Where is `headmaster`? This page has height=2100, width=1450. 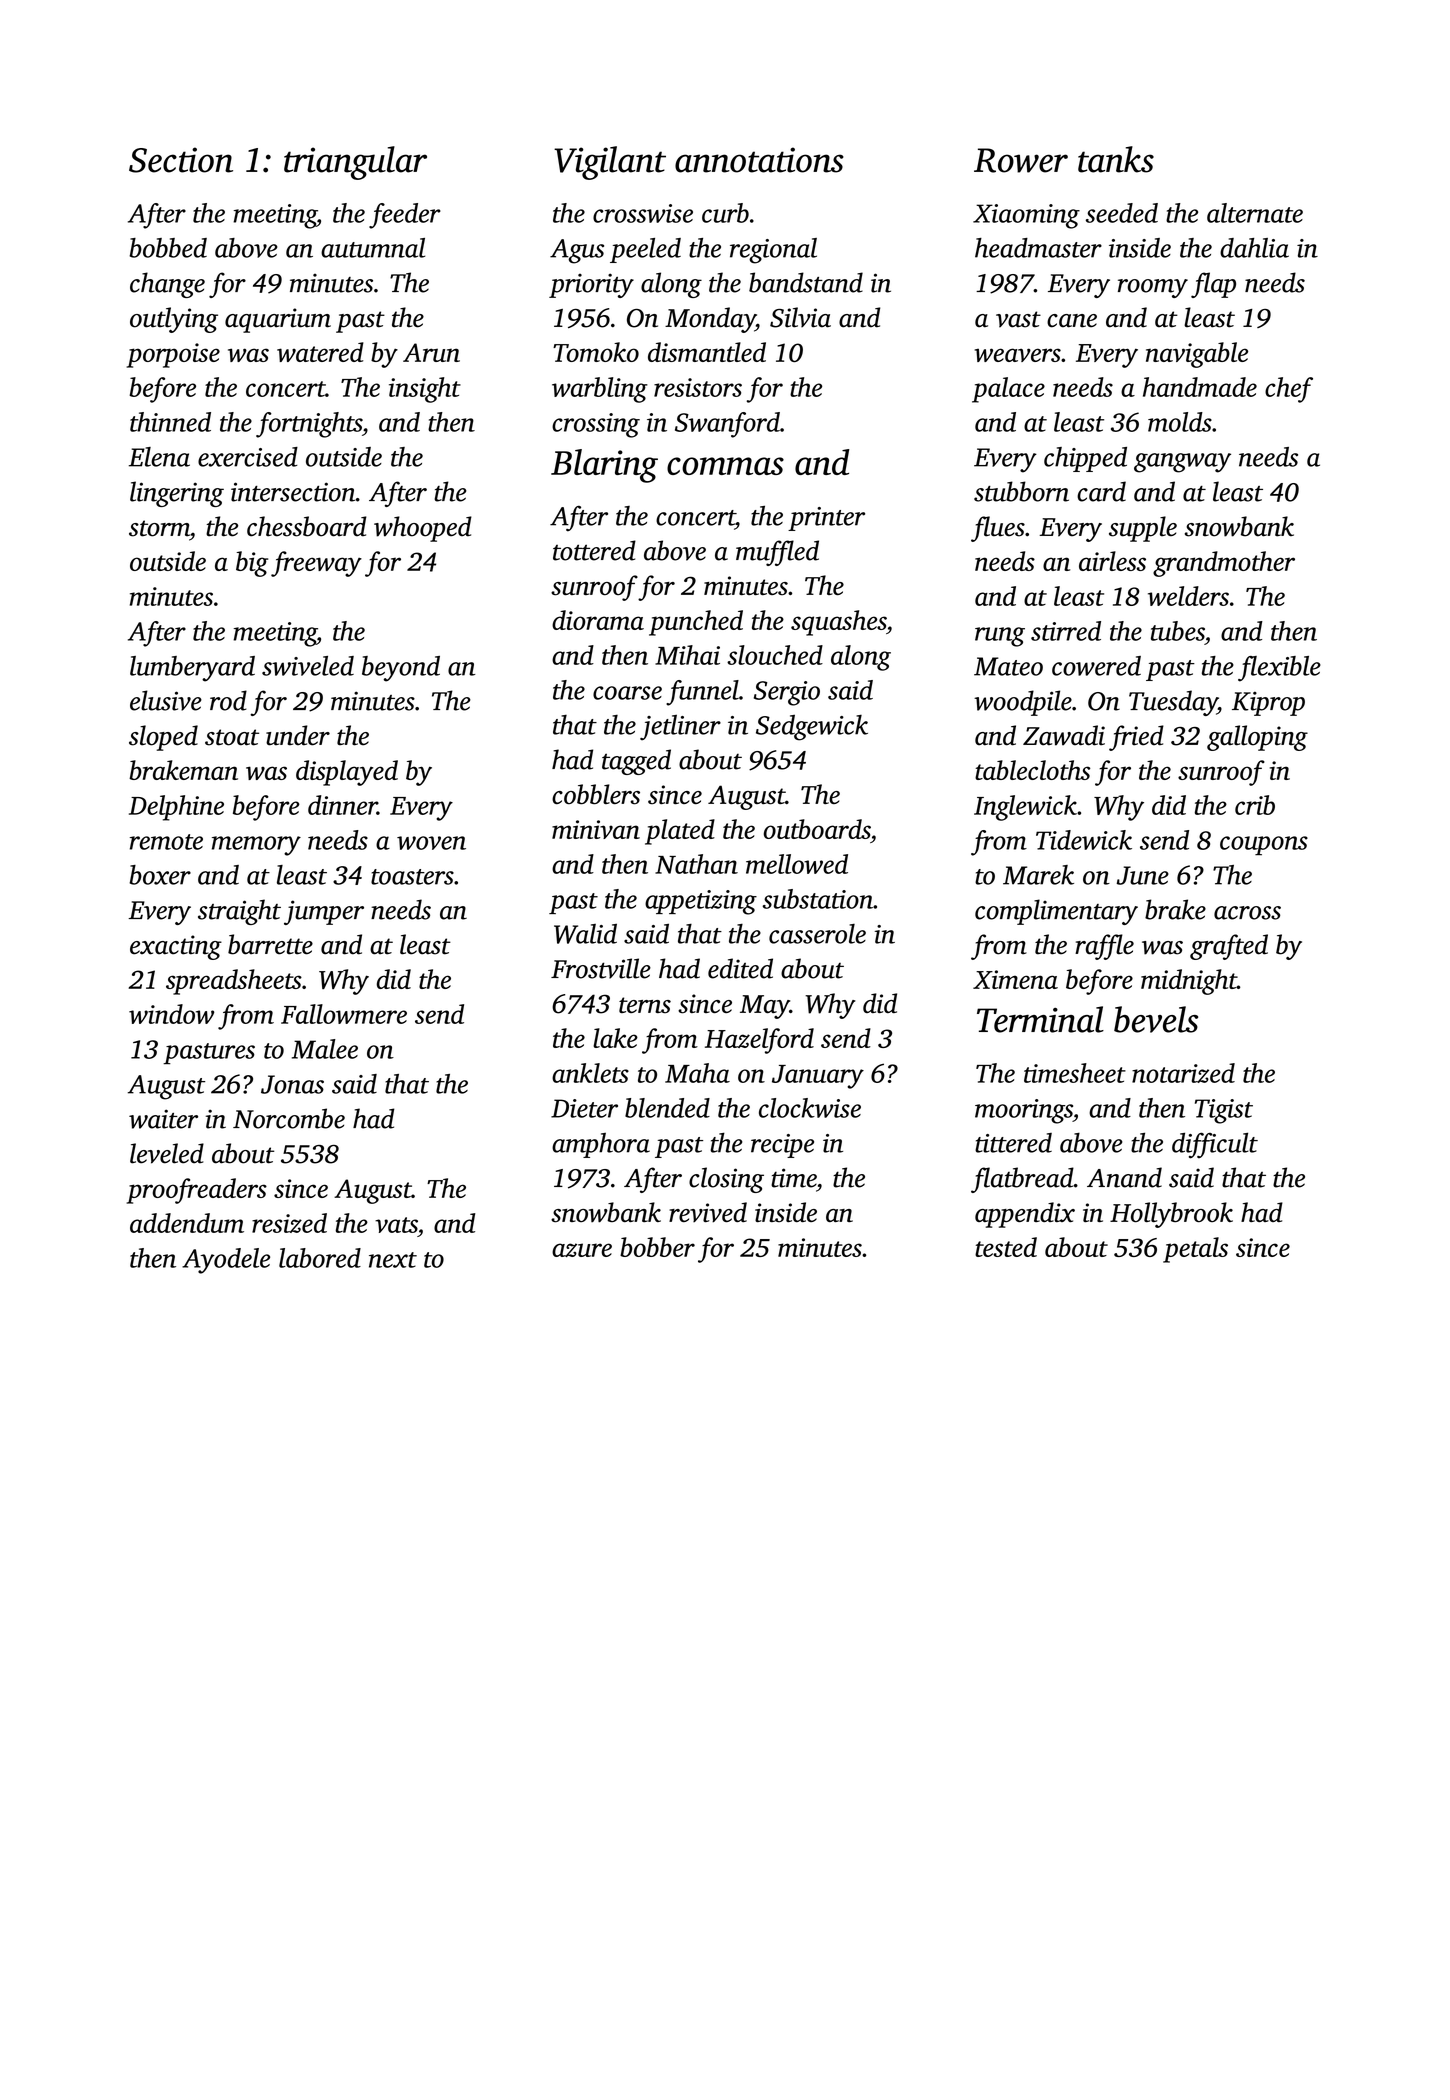 headmaster is located at coordinates (1038, 248).
